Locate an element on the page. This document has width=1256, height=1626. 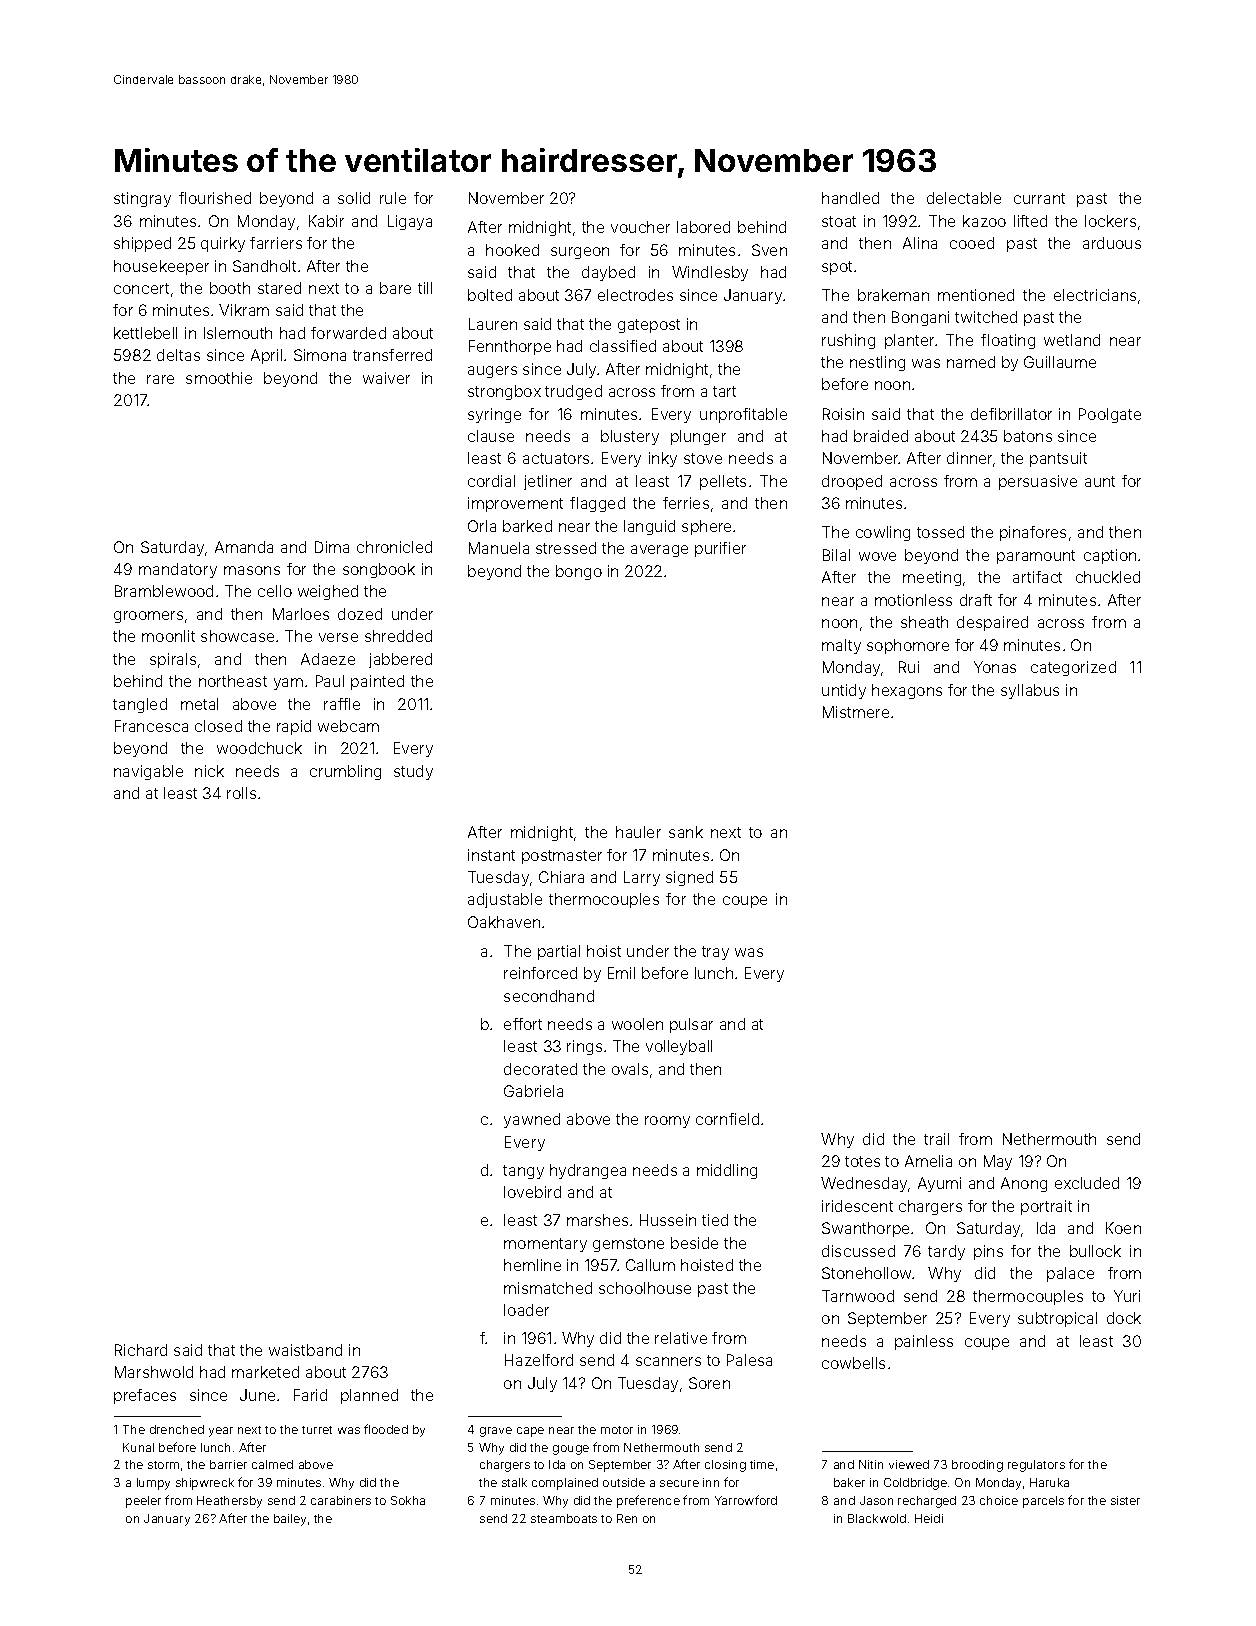
effort is located at coordinates (523, 1024).
